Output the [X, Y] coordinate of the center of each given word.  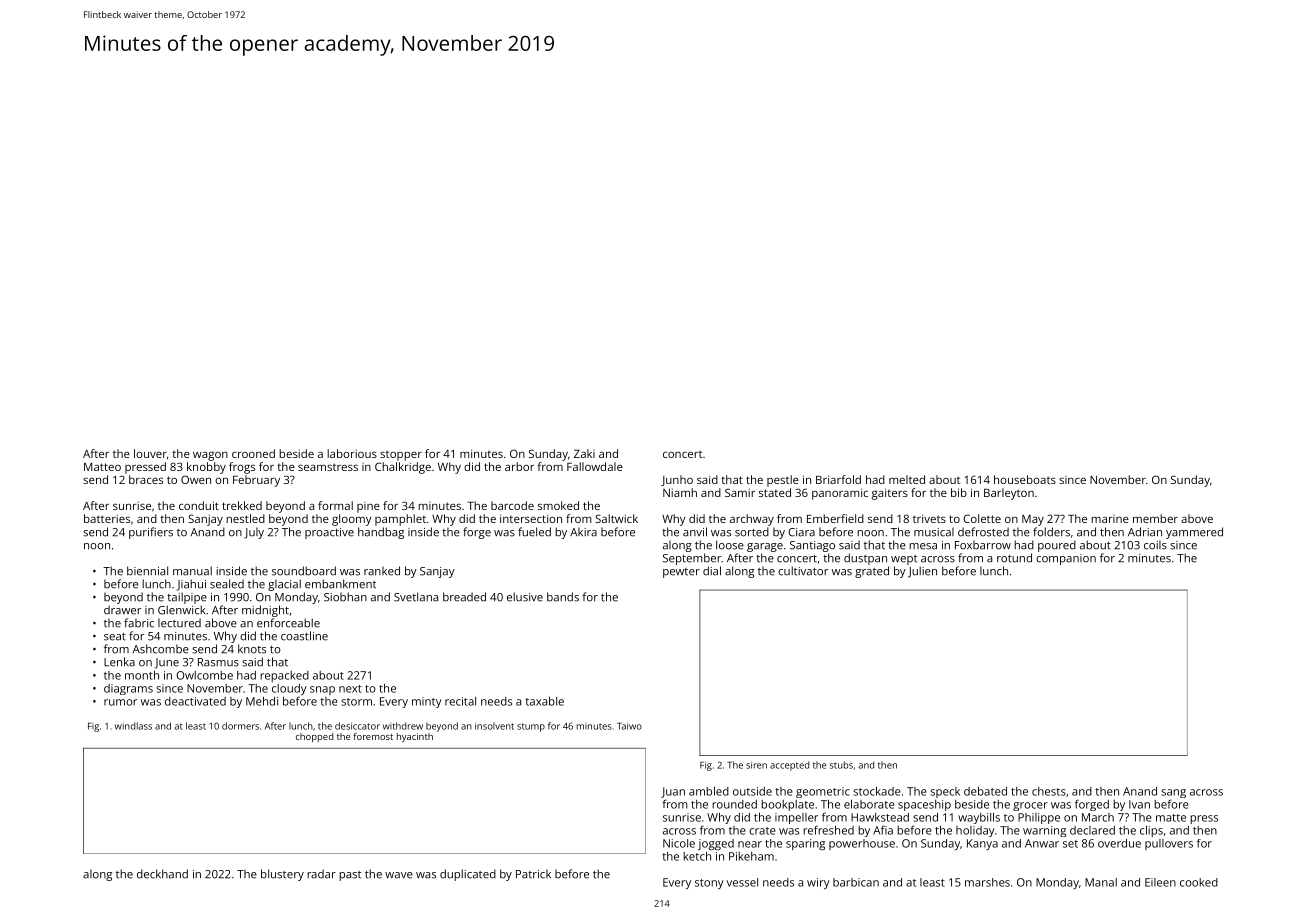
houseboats [1025, 479]
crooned [253, 453]
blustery [282, 875]
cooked [1199, 882]
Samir [740, 492]
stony [709, 884]
